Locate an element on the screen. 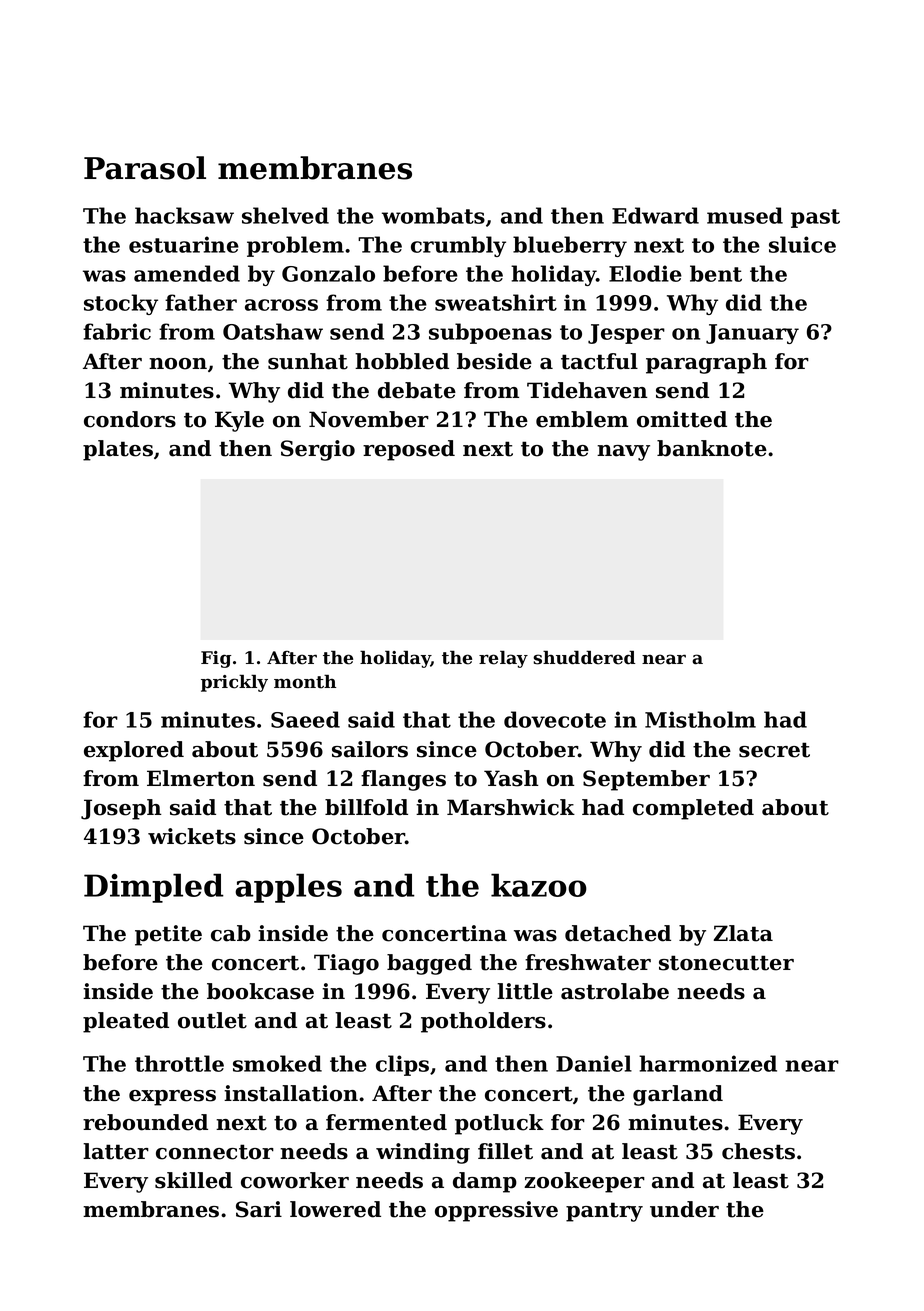 The image size is (924, 1311). Fig is located at coordinates (216, 659).
